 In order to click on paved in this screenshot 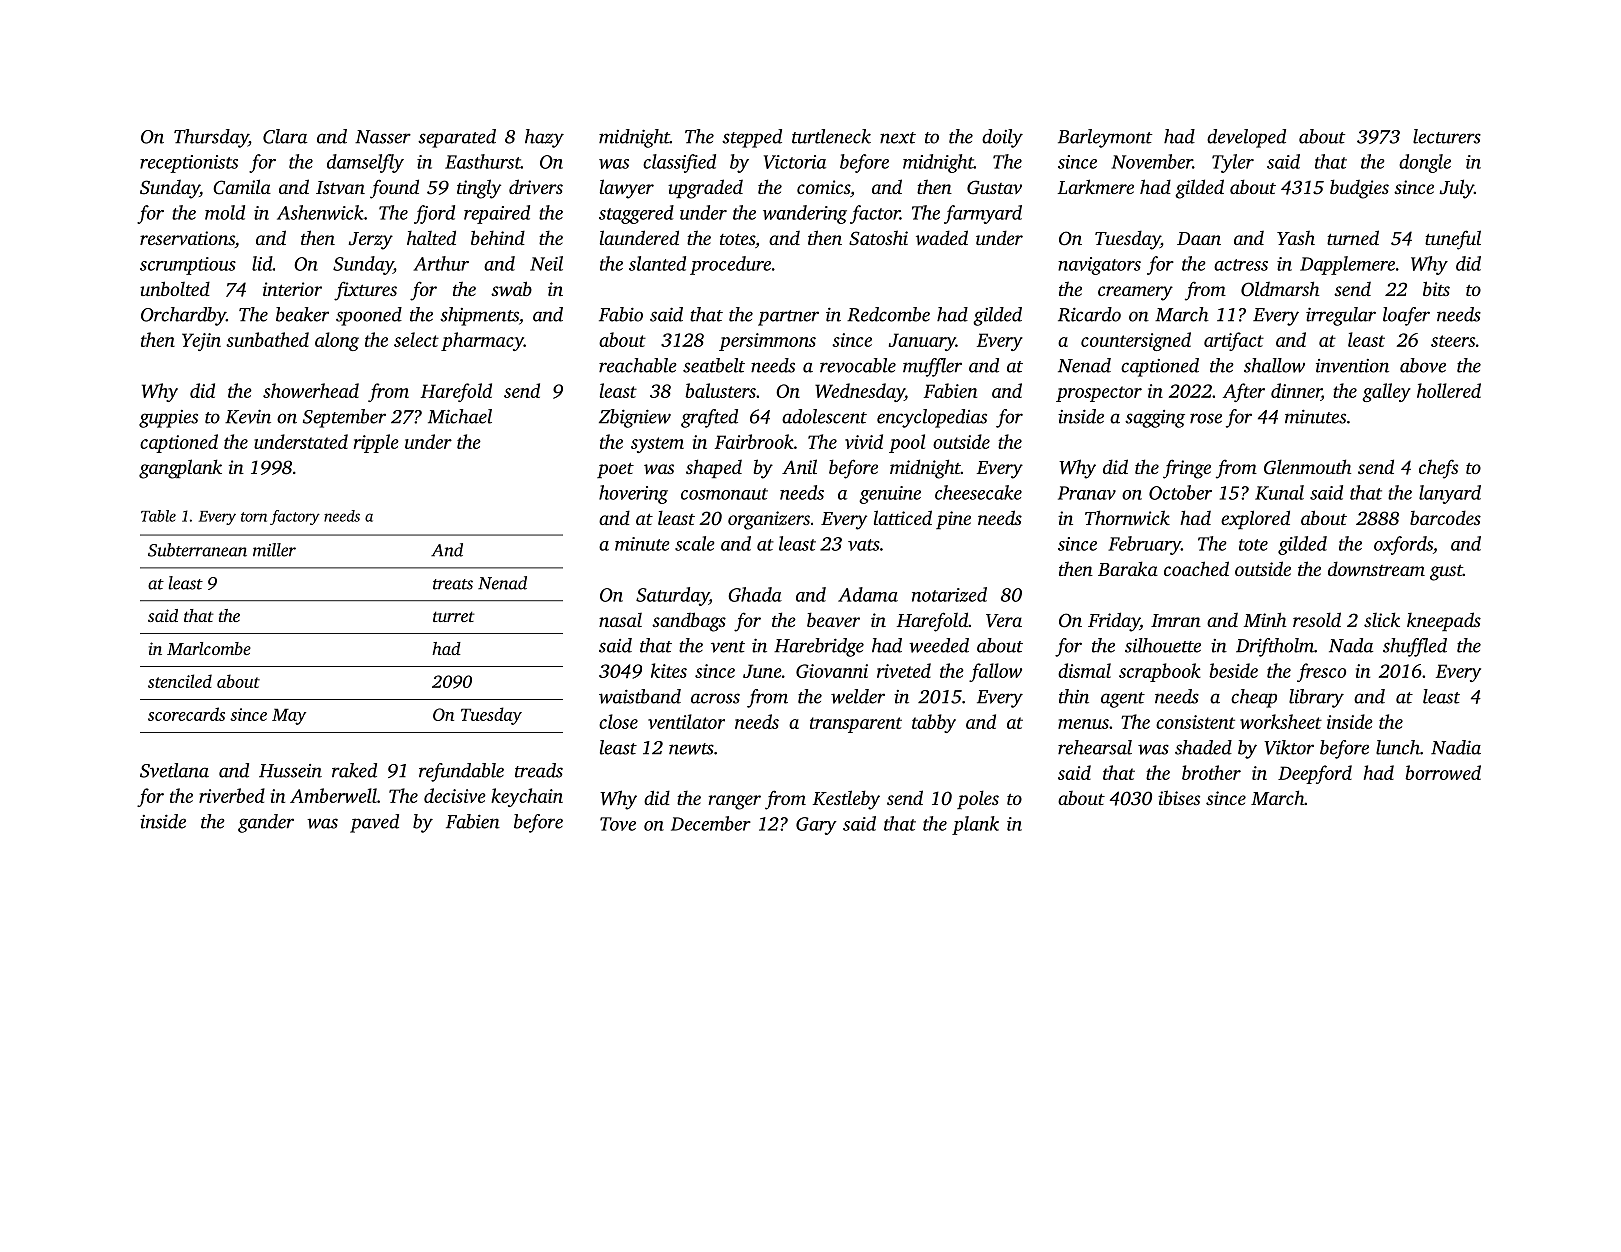, I will do `click(374, 823)`.
